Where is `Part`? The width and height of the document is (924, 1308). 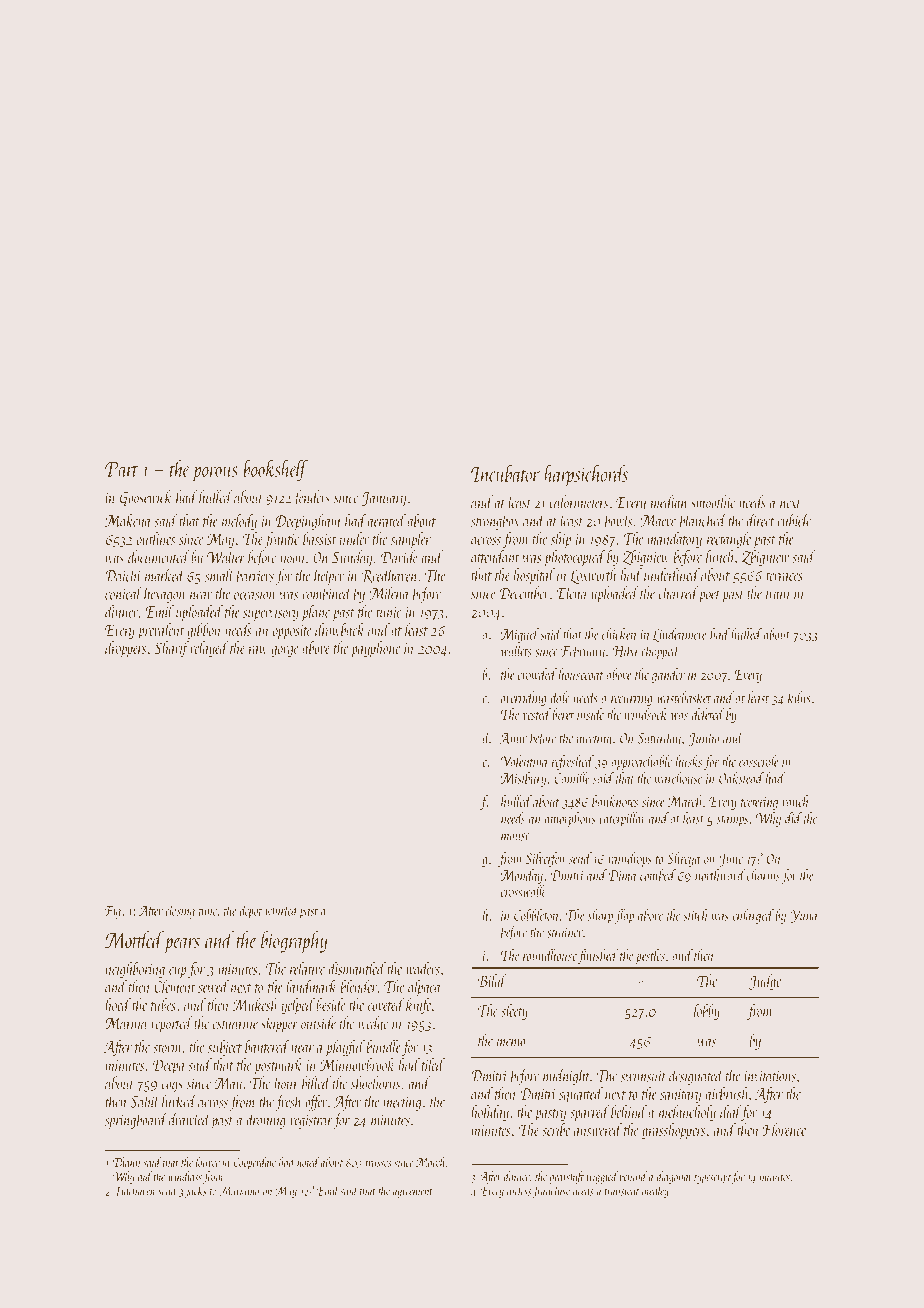
Part is located at coordinates (121, 469).
